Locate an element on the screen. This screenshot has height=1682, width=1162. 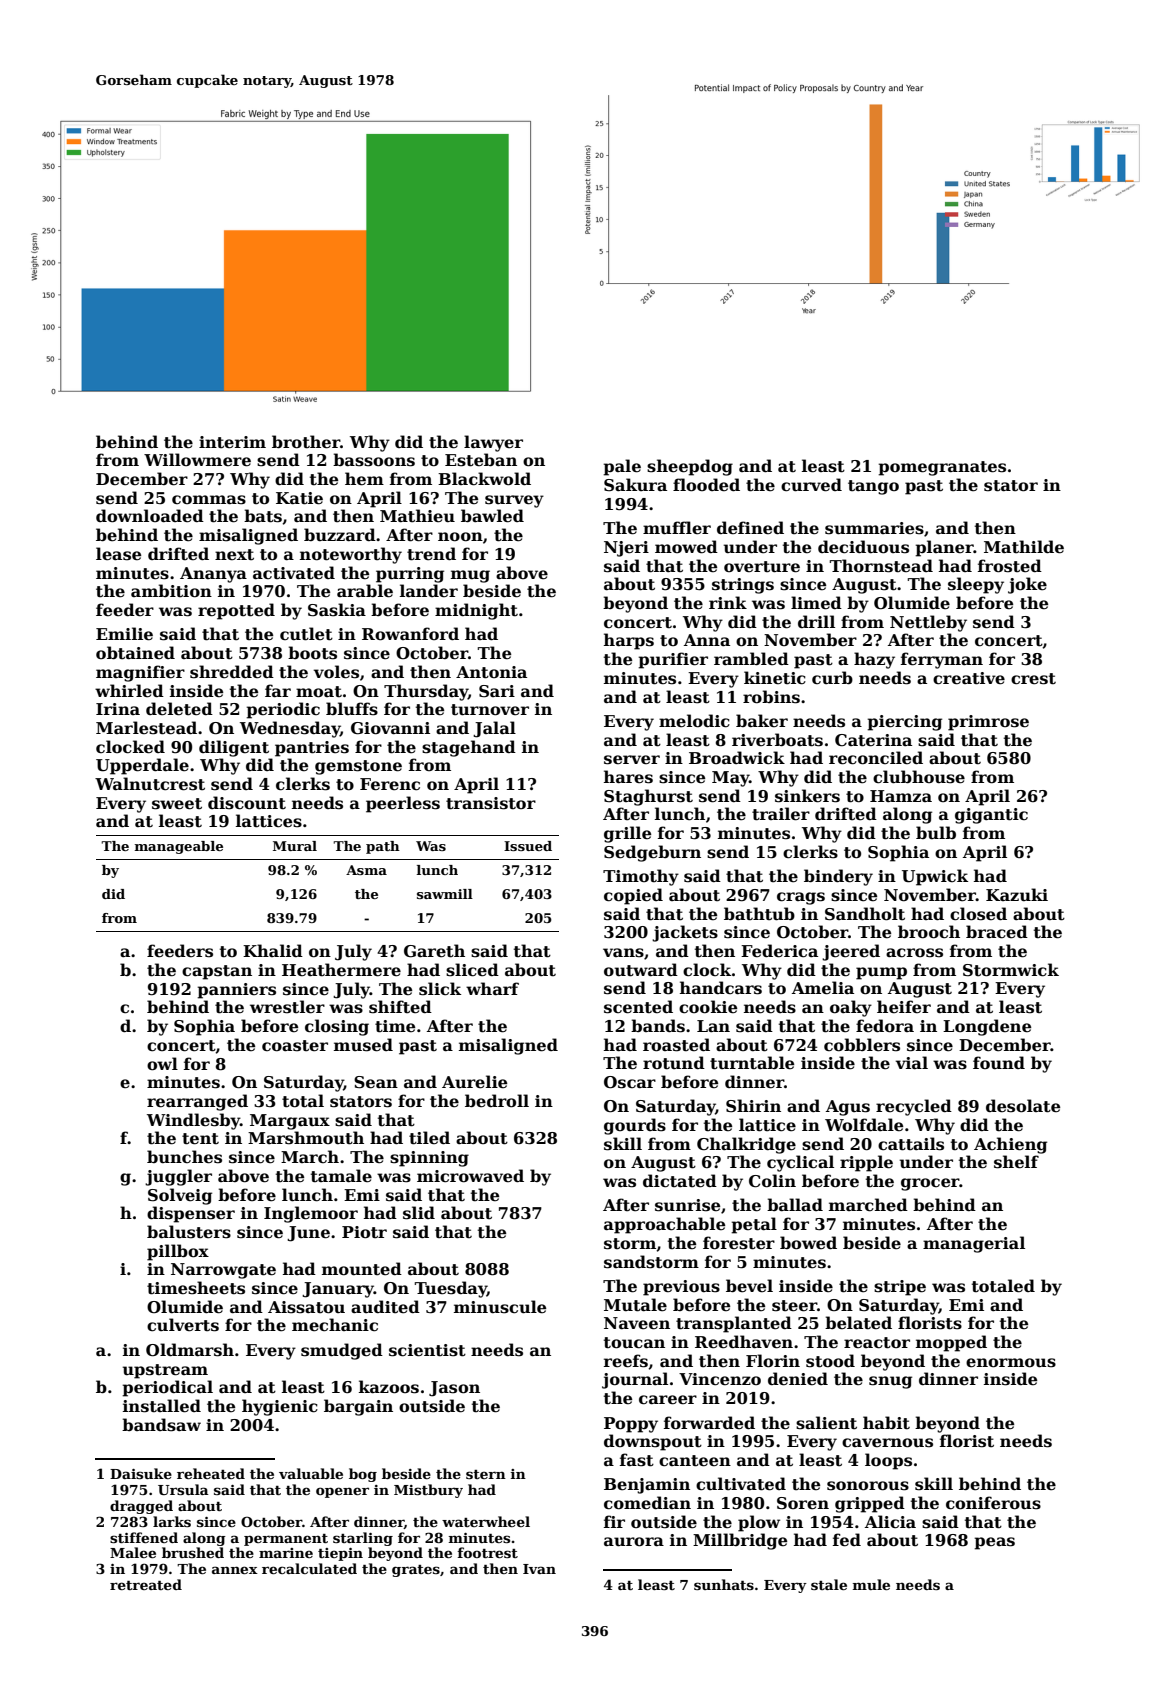
sheepdog is located at coordinates (690, 467).
